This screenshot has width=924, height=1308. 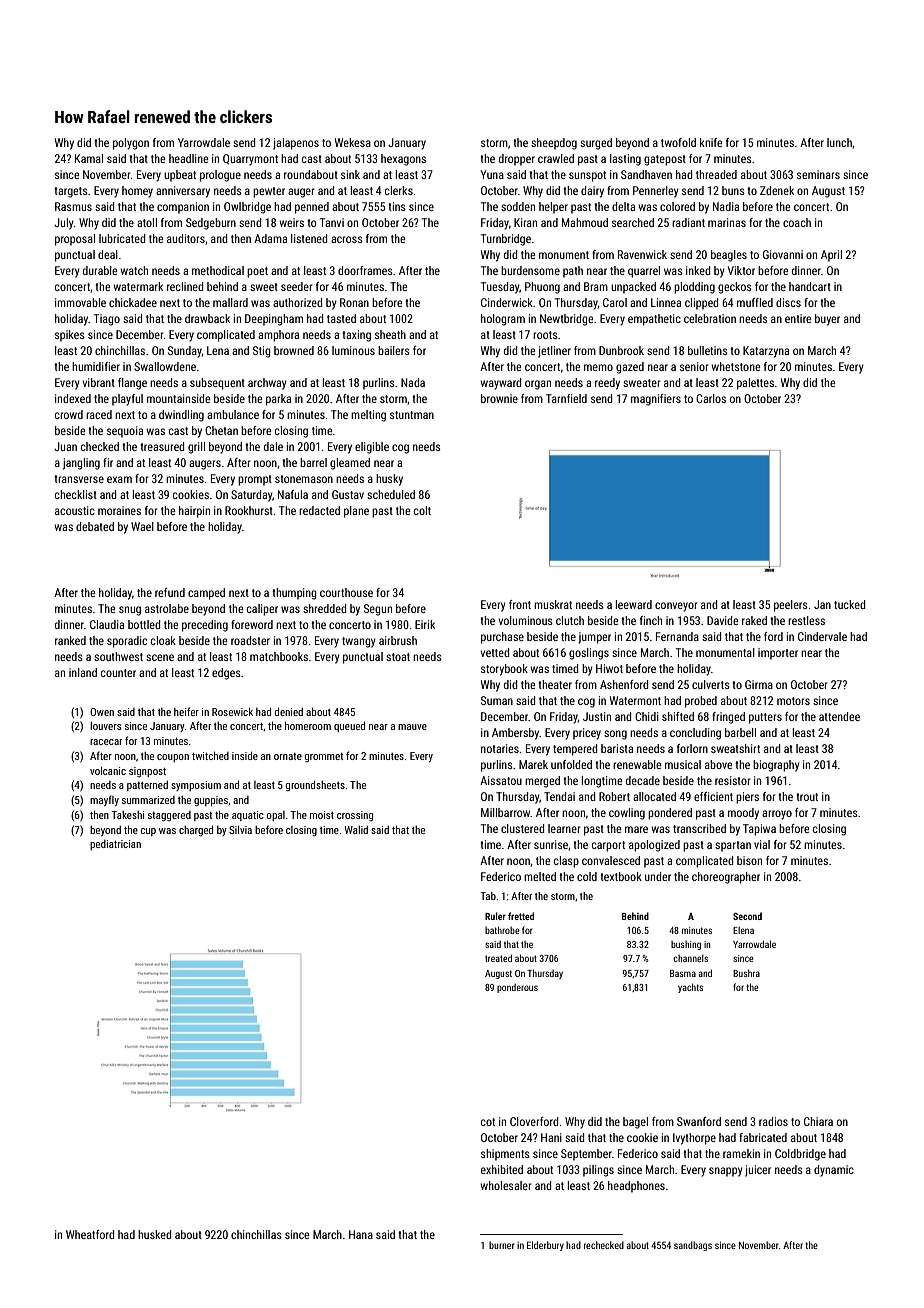 I want to click on Bram, so click(x=596, y=286).
